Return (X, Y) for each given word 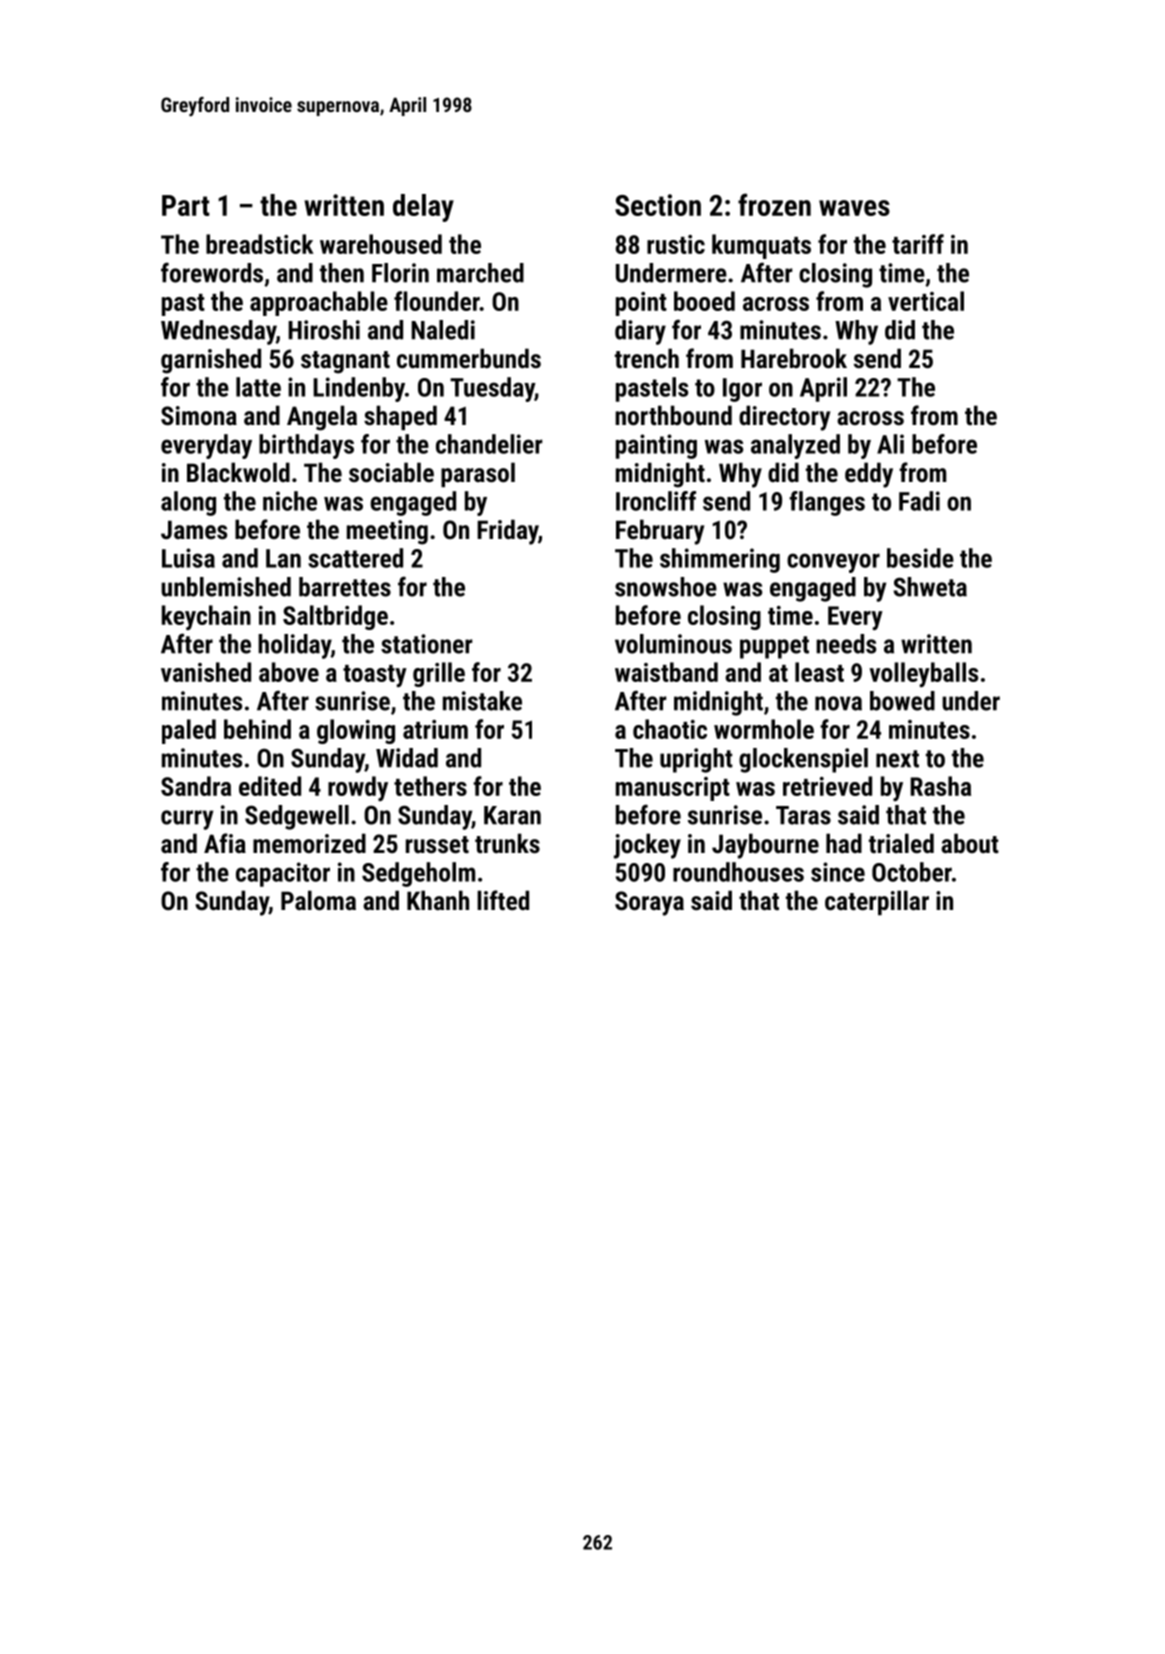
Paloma (318, 900)
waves (854, 208)
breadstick (260, 244)
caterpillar (877, 902)
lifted (503, 900)
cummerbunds (469, 358)
